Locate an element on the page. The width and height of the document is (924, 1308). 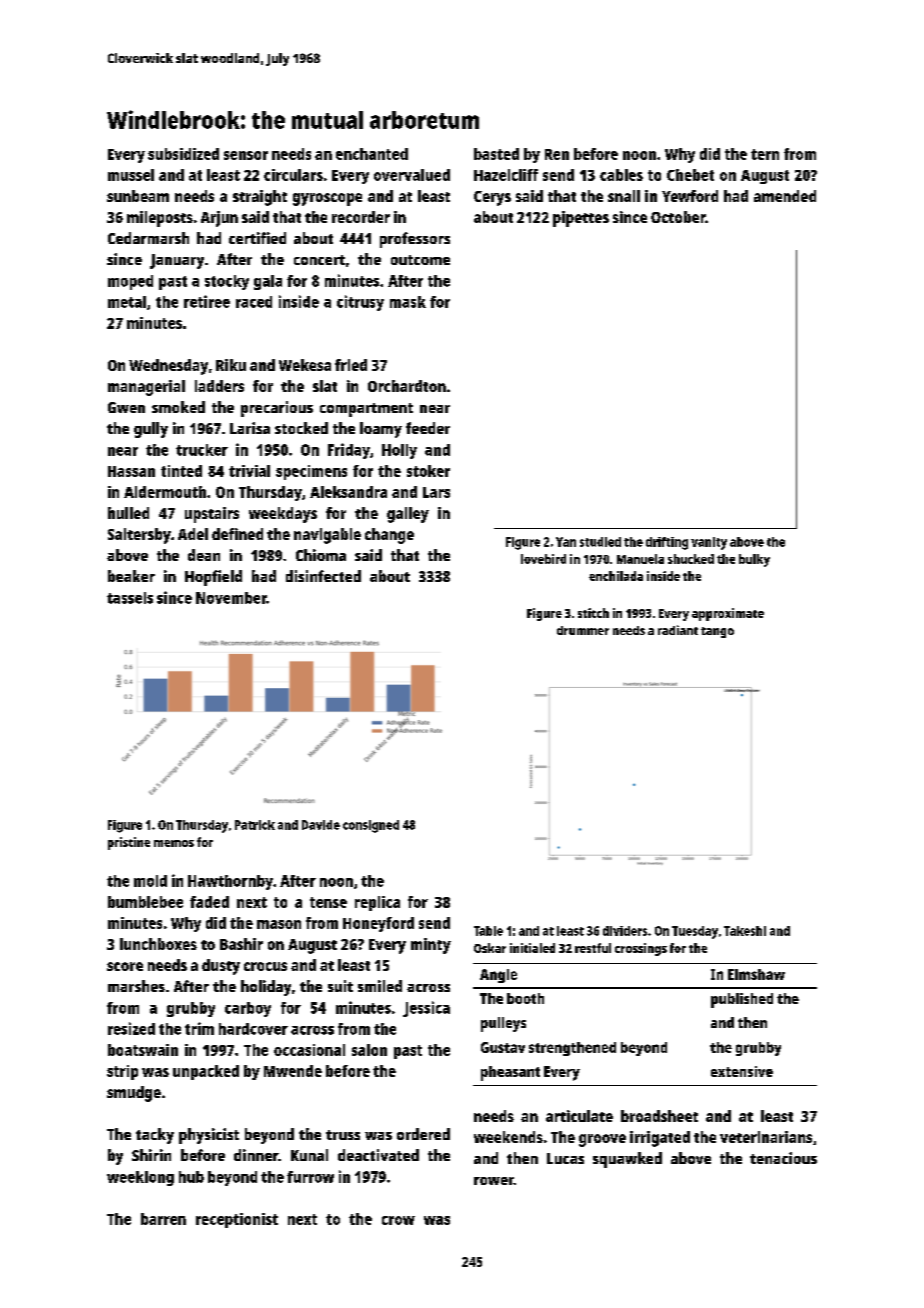
vanity is located at coordinates (709, 543).
